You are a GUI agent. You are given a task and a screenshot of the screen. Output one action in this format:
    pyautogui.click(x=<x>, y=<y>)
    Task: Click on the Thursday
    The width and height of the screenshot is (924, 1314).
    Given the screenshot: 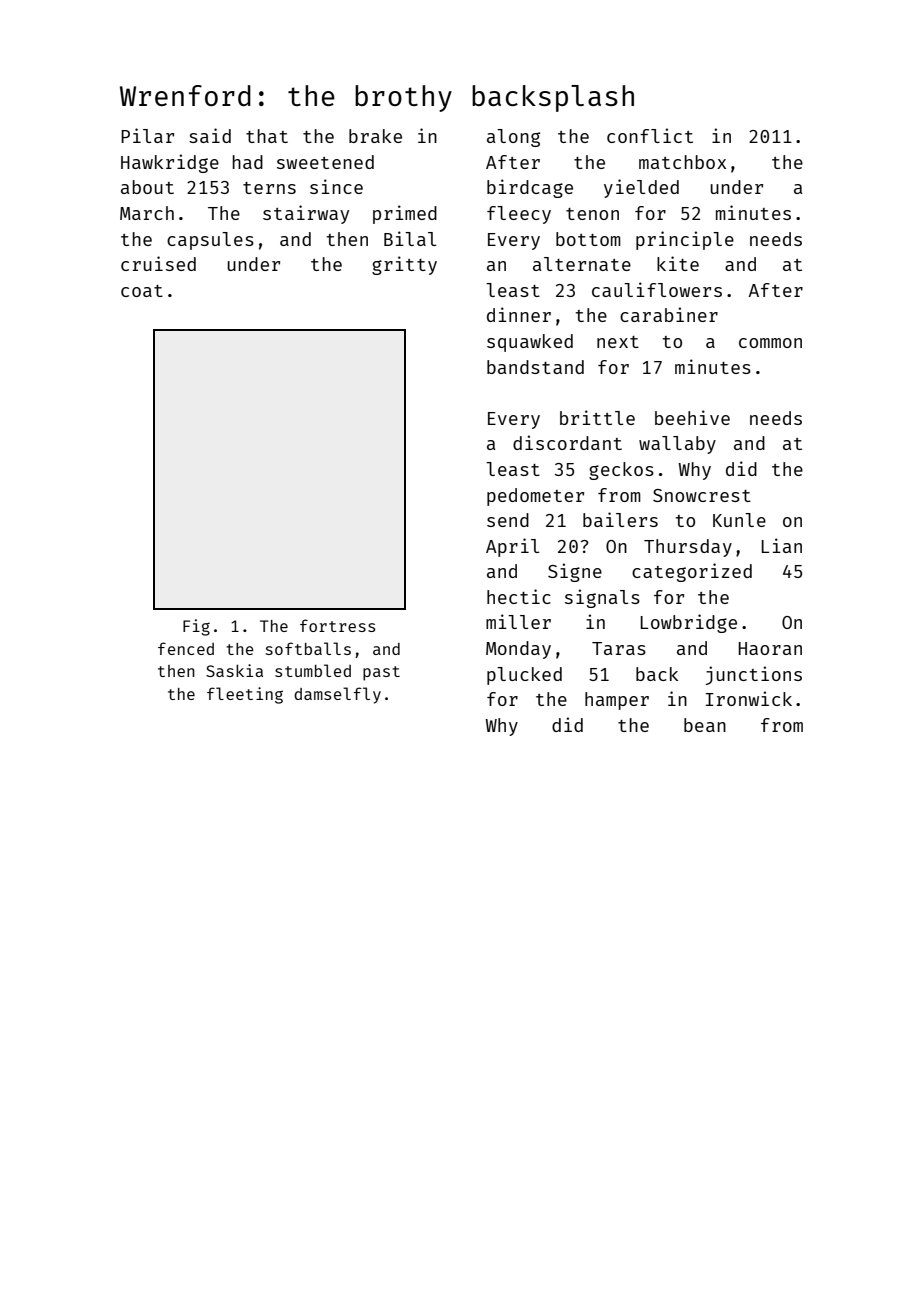 What is the action you would take?
    pyautogui.click(x=688, y=548)
